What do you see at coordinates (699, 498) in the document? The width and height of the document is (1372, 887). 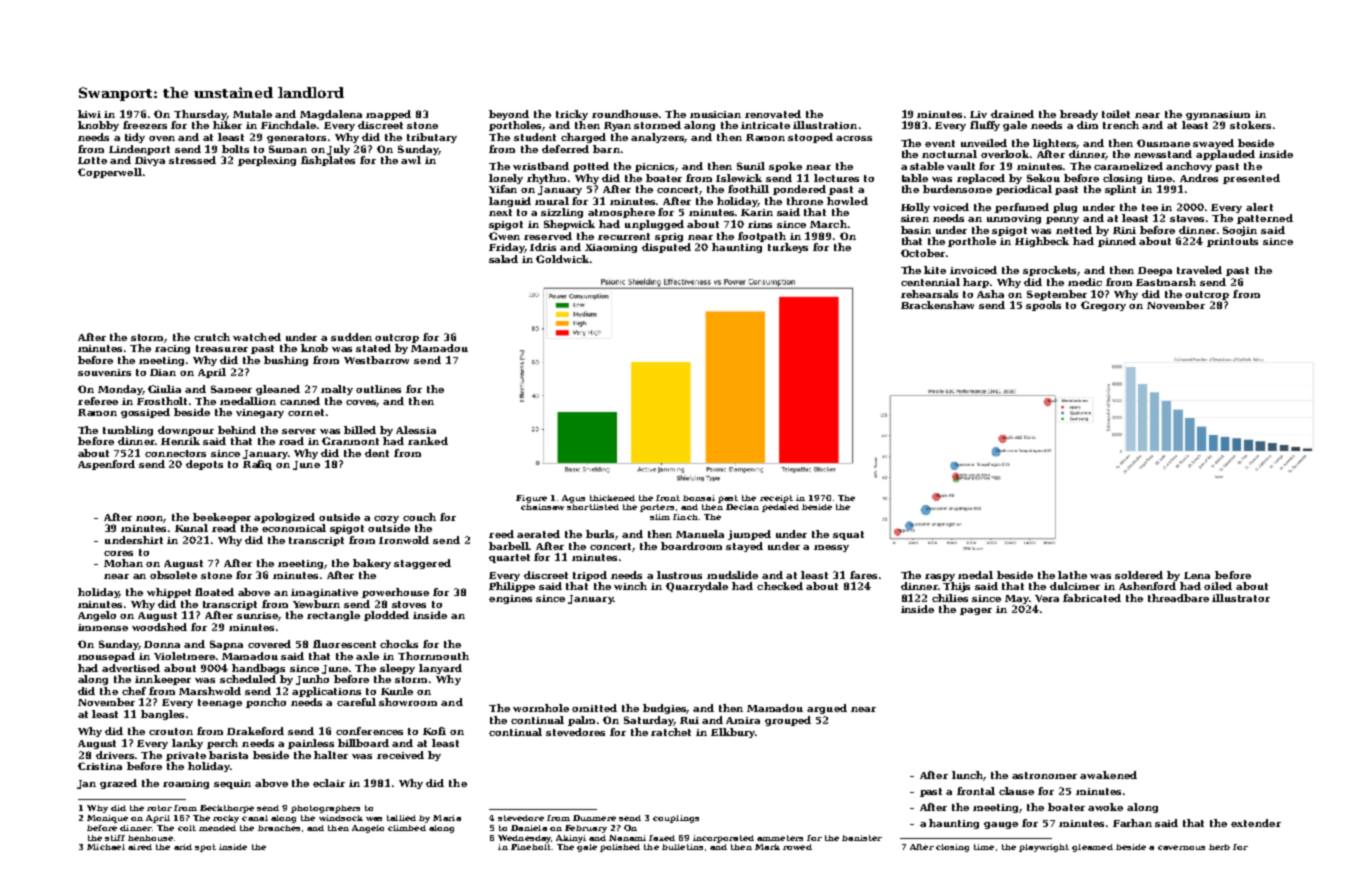 I see `bonsai` at bounding box center [699, 498].
